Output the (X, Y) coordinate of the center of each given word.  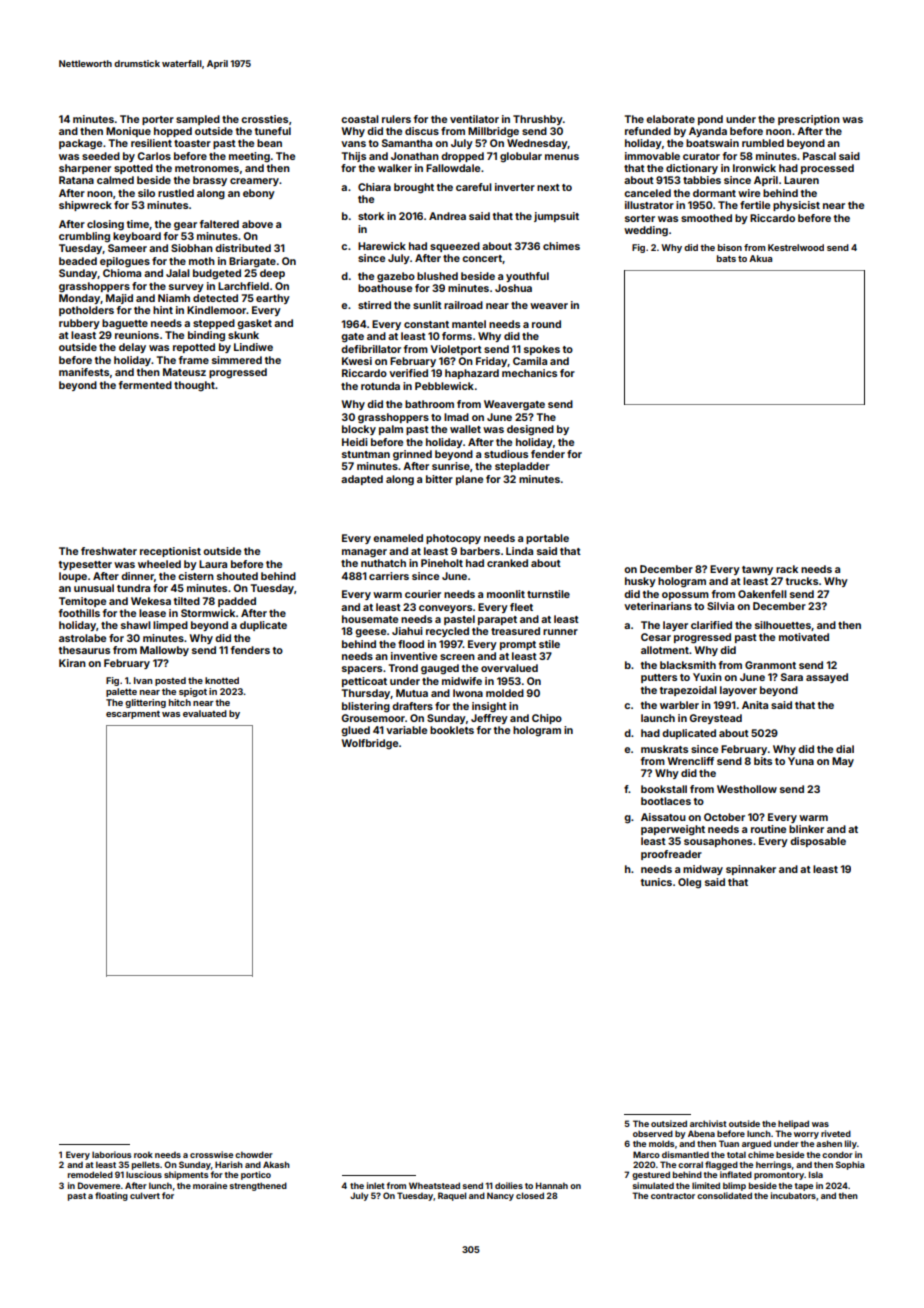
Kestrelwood (796, 247)
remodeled (90, 1174)
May (843, 762)
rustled (176, 193)
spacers (362, 670)
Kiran (72, 663)
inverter (515, 187)
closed (530, 1195)
